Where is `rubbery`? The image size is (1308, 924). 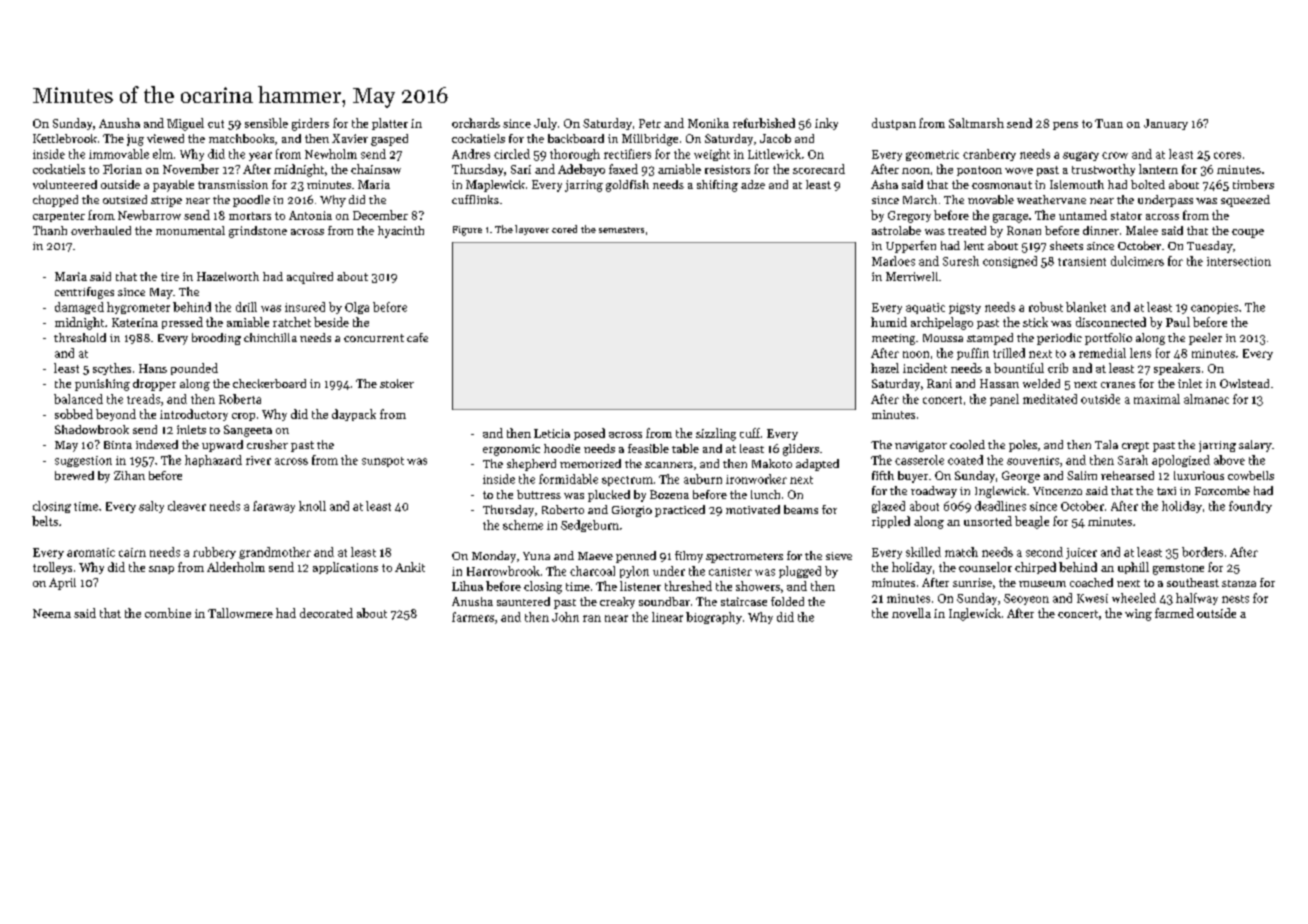
rubbery is located at coordinates (214, 553).
